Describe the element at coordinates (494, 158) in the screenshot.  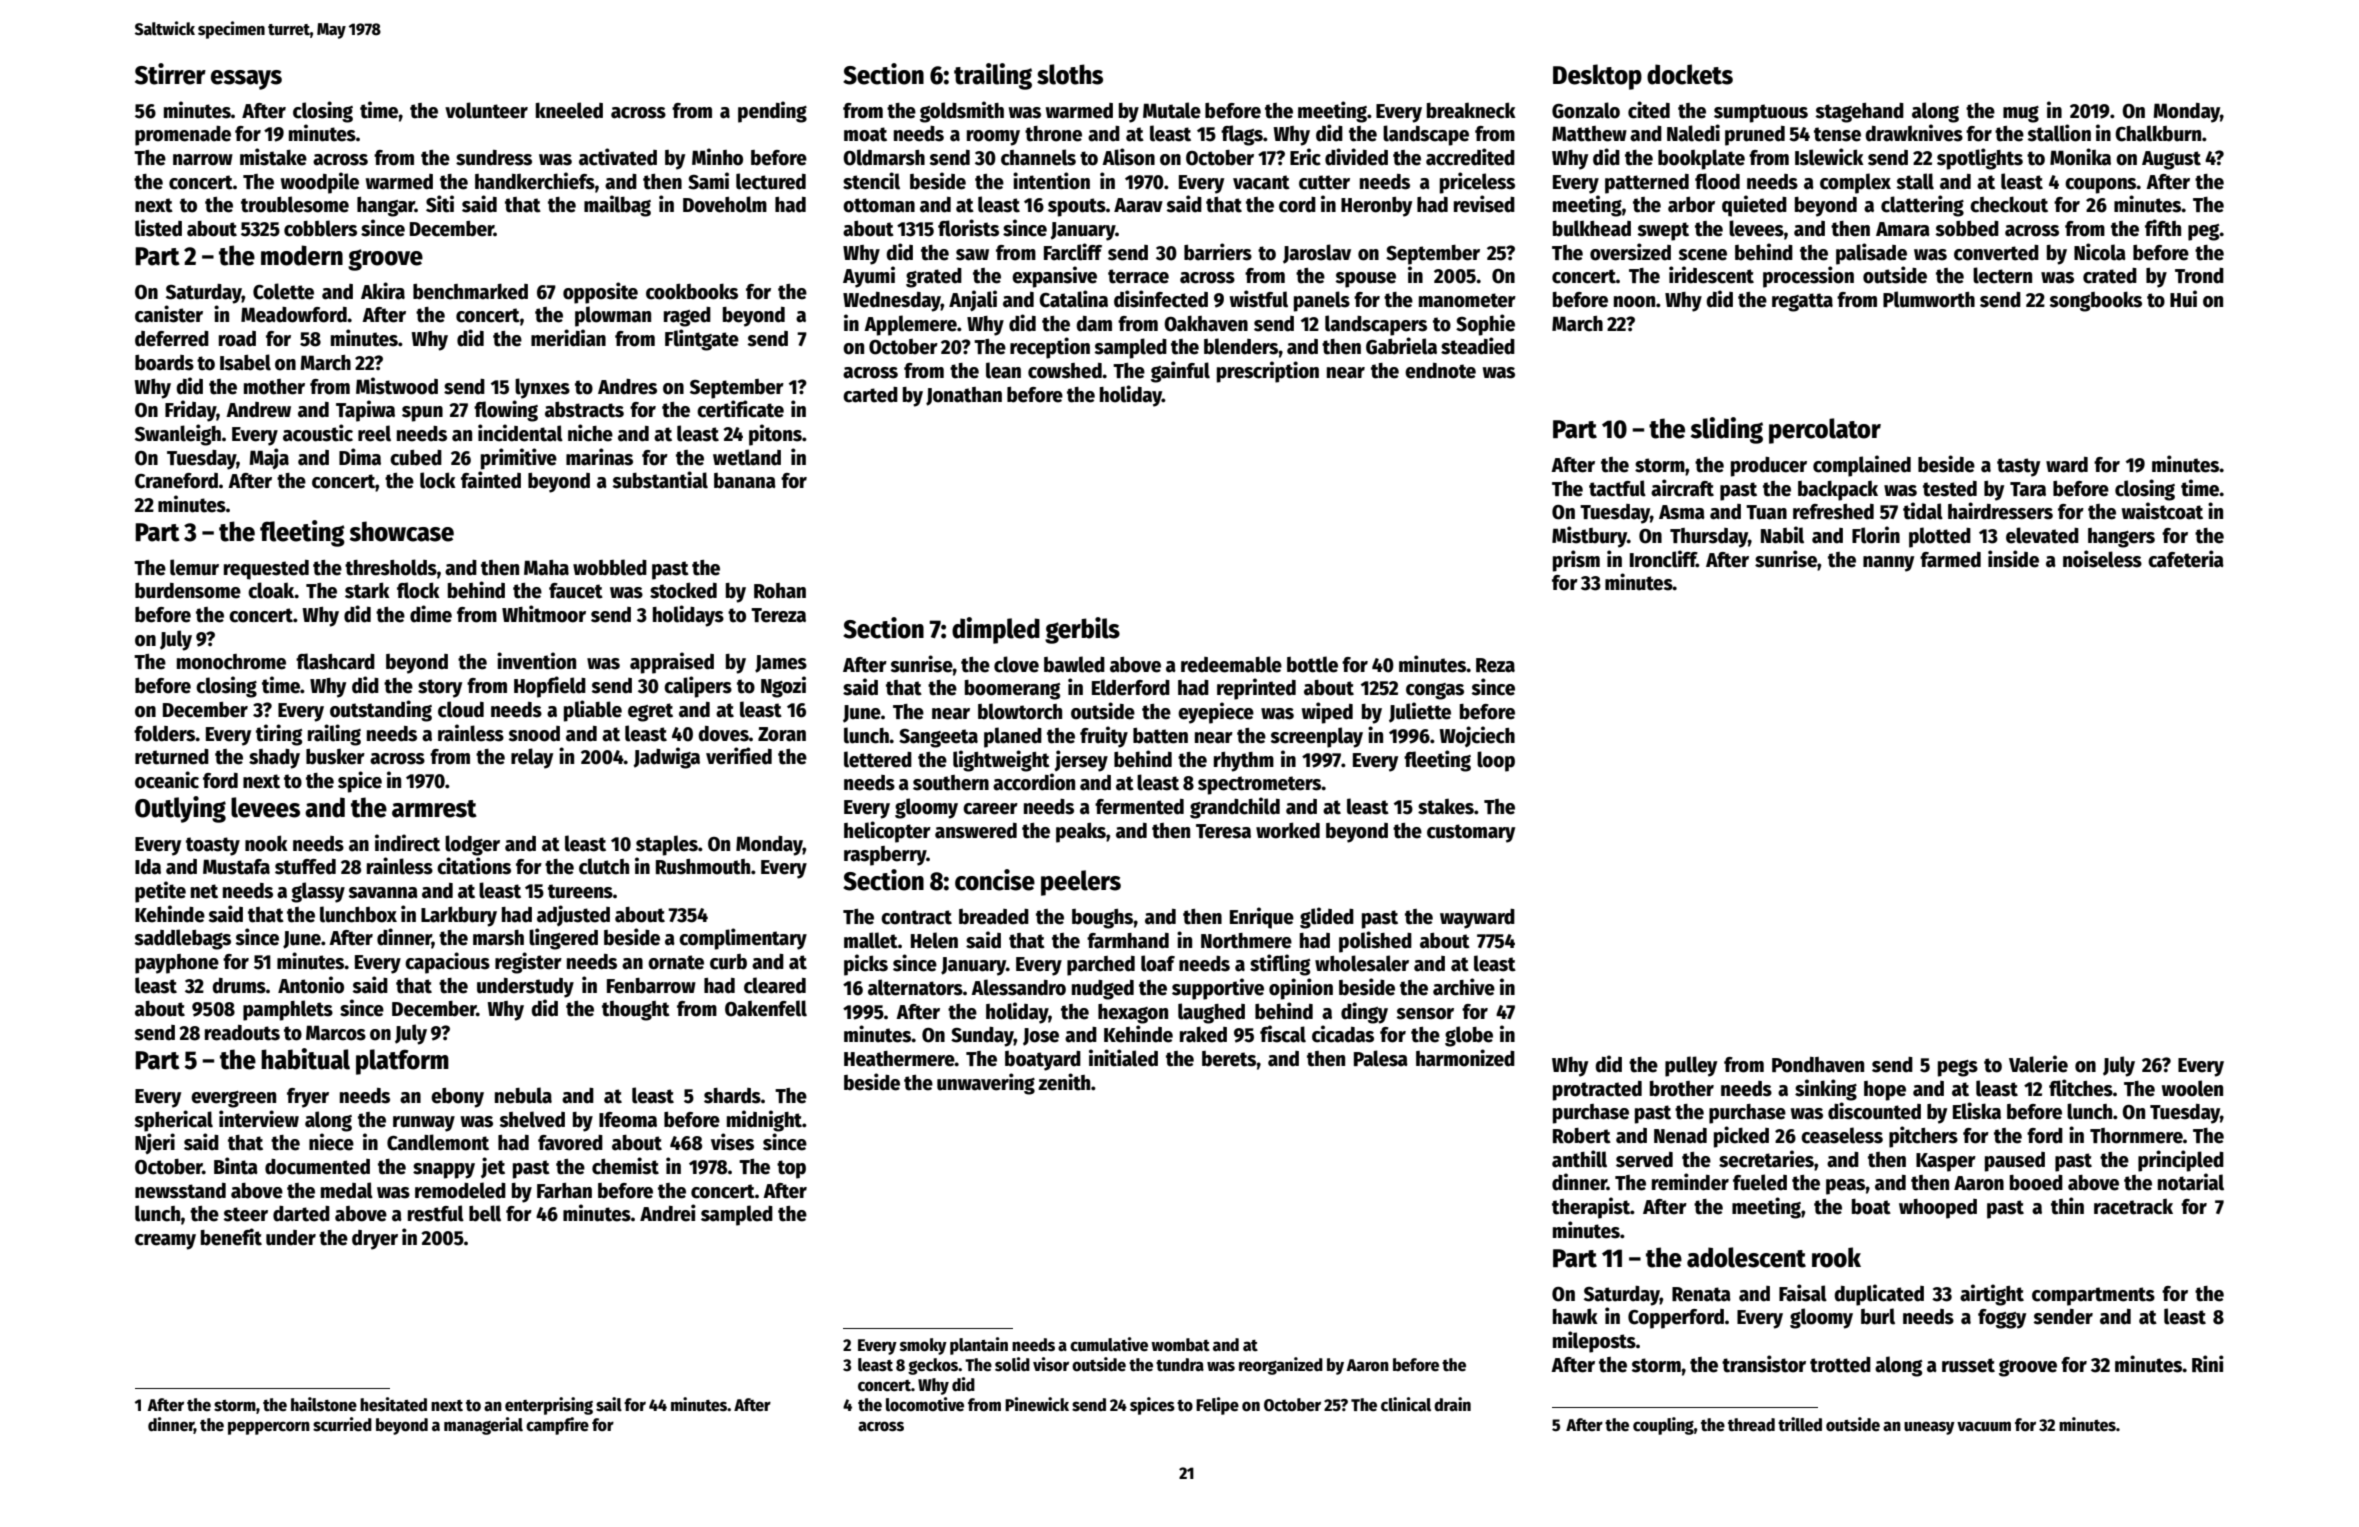
I see `sundress` at that location.
